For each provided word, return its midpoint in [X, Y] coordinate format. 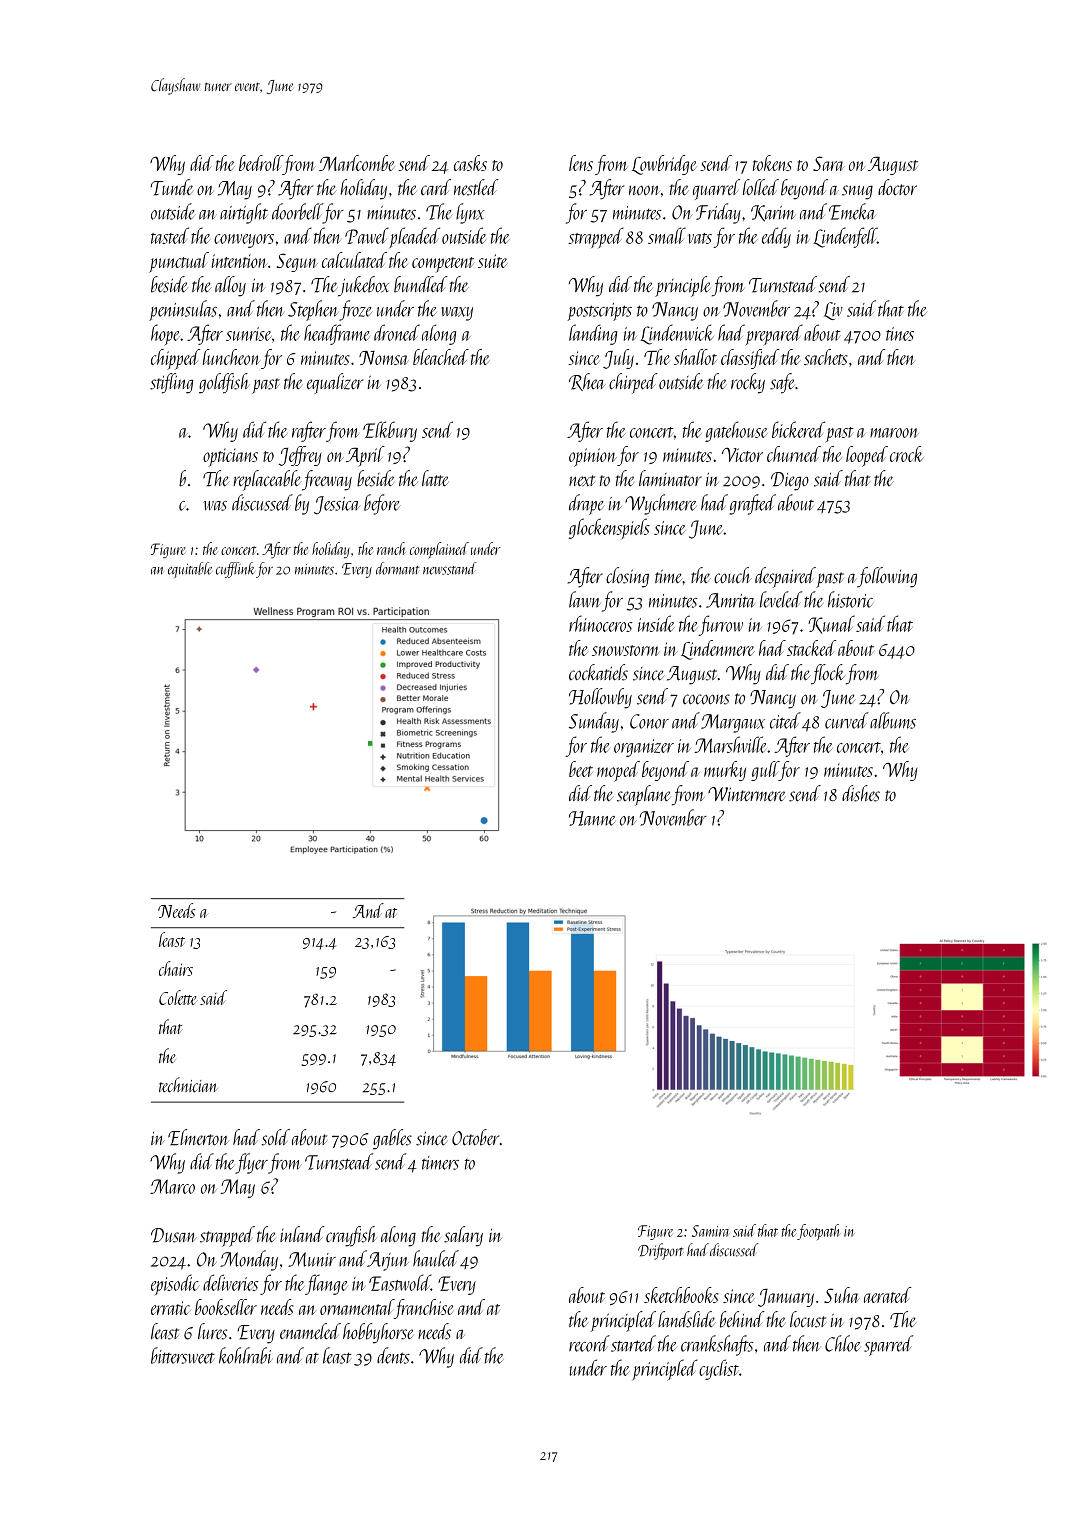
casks [470, 163]
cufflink [235, 570]
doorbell [297, 211]
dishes [861, 793]
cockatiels [598, 672]
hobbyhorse [378, 1333]
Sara [829, 163]
